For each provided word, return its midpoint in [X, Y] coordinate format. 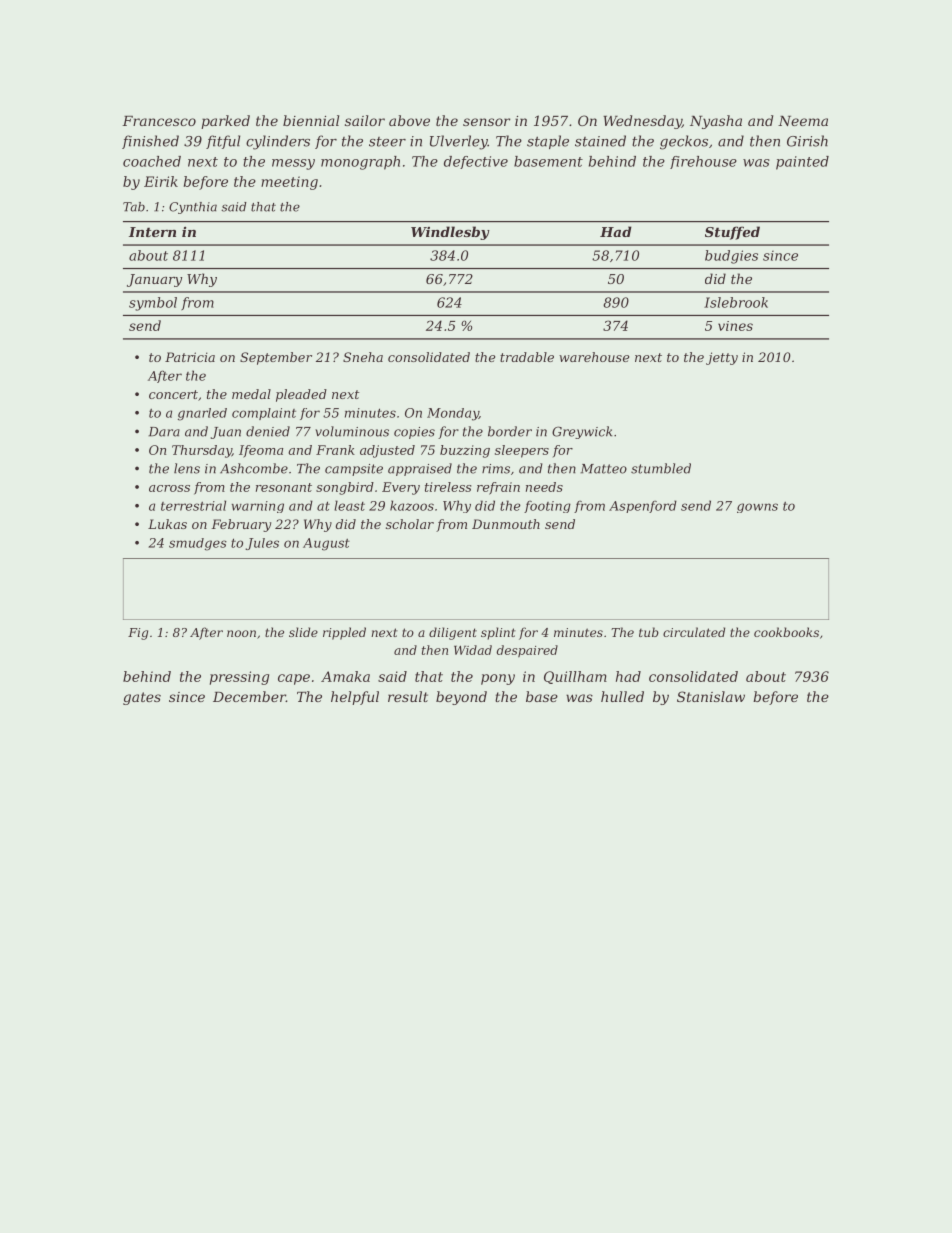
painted [802, 163]
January [154, 280]
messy [293, 164]
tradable [527, 357]
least [349, 505]
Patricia [190, 357]
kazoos [412, 505]
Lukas [167, 524]
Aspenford [643, 506]
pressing [239, 678]
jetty [722, 358]
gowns [757, 508]
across [169, 488]
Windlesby [450, 233]
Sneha [363, 357]
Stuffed [732, 233]
